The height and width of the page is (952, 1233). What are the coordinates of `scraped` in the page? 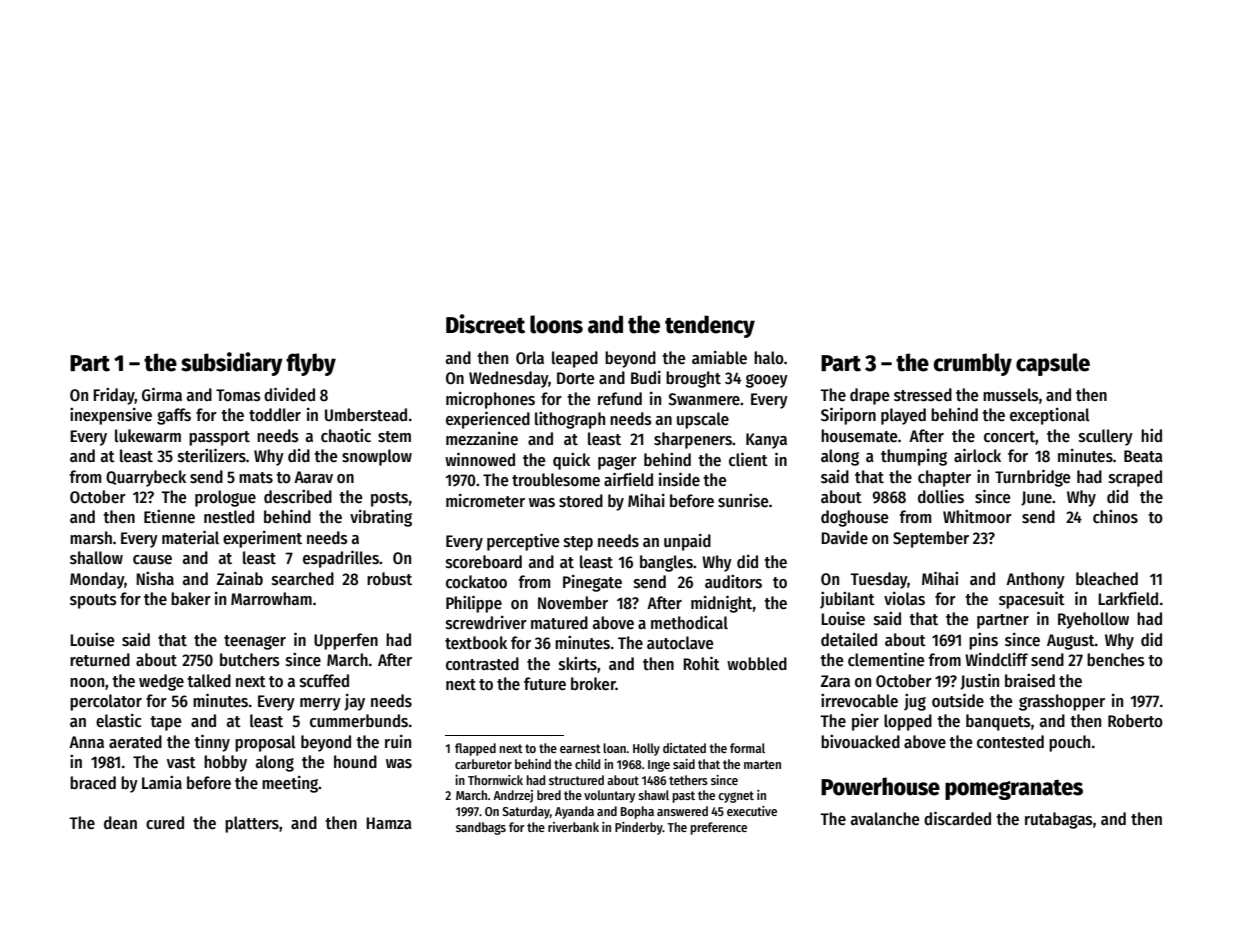 It's located at (1135, 478).
